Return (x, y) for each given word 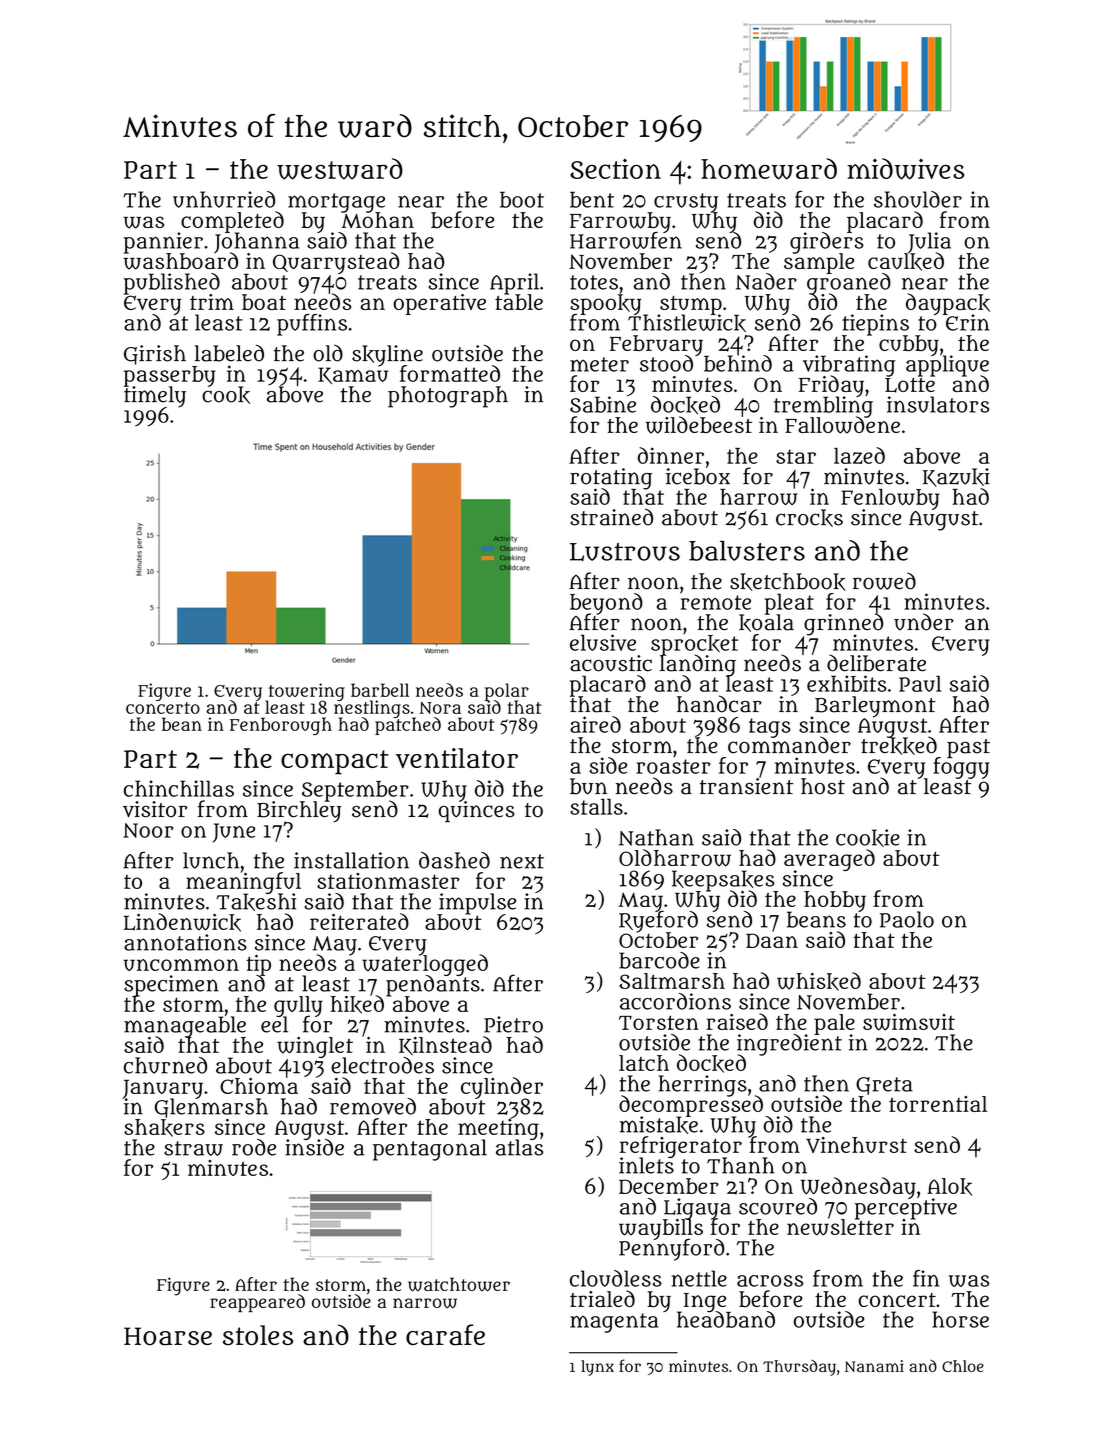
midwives (905, 169)
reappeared (257, 1303)
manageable (185, 1026)
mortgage (336, 202)
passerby (169, 376)
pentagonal (430, 1150)
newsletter (840, 1227)
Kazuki (956, 477)
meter (599, 364)
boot (522, 199)
